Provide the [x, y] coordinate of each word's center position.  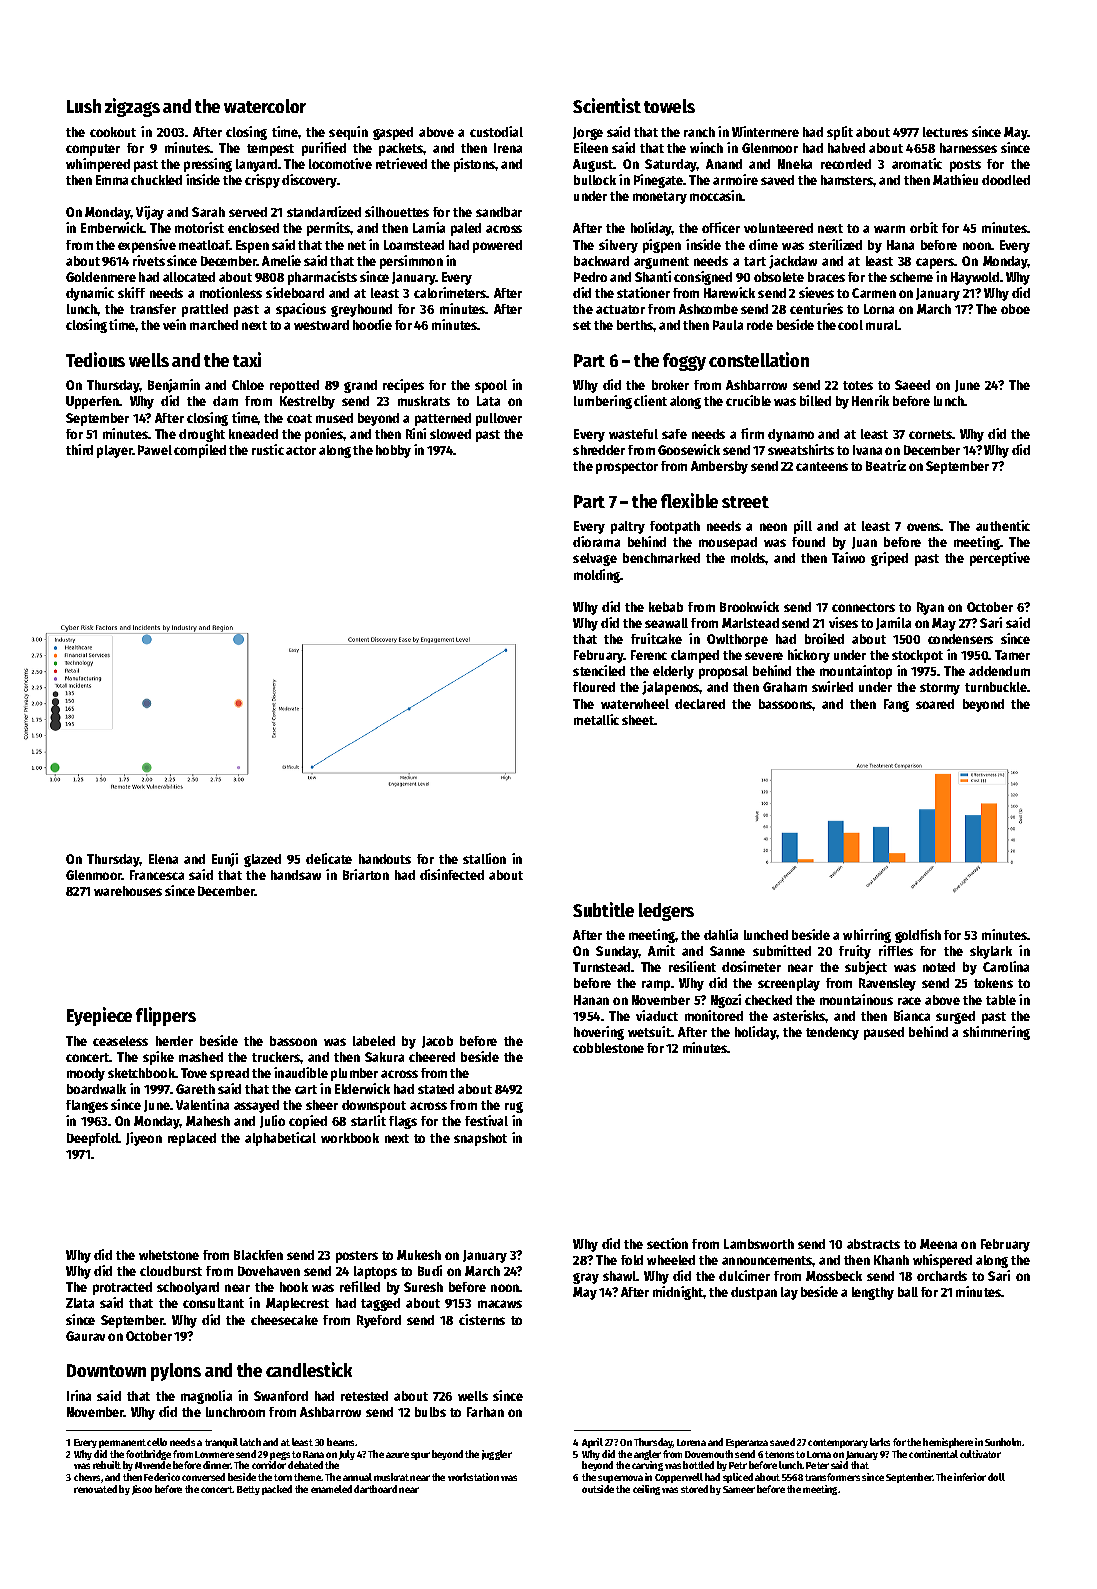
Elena [163, 859]
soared [935, 704]
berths [635, 325]
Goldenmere [101, 277]
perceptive [1000, 559]
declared [700, 704]
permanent [122, 1443]
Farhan [485, 1412]
